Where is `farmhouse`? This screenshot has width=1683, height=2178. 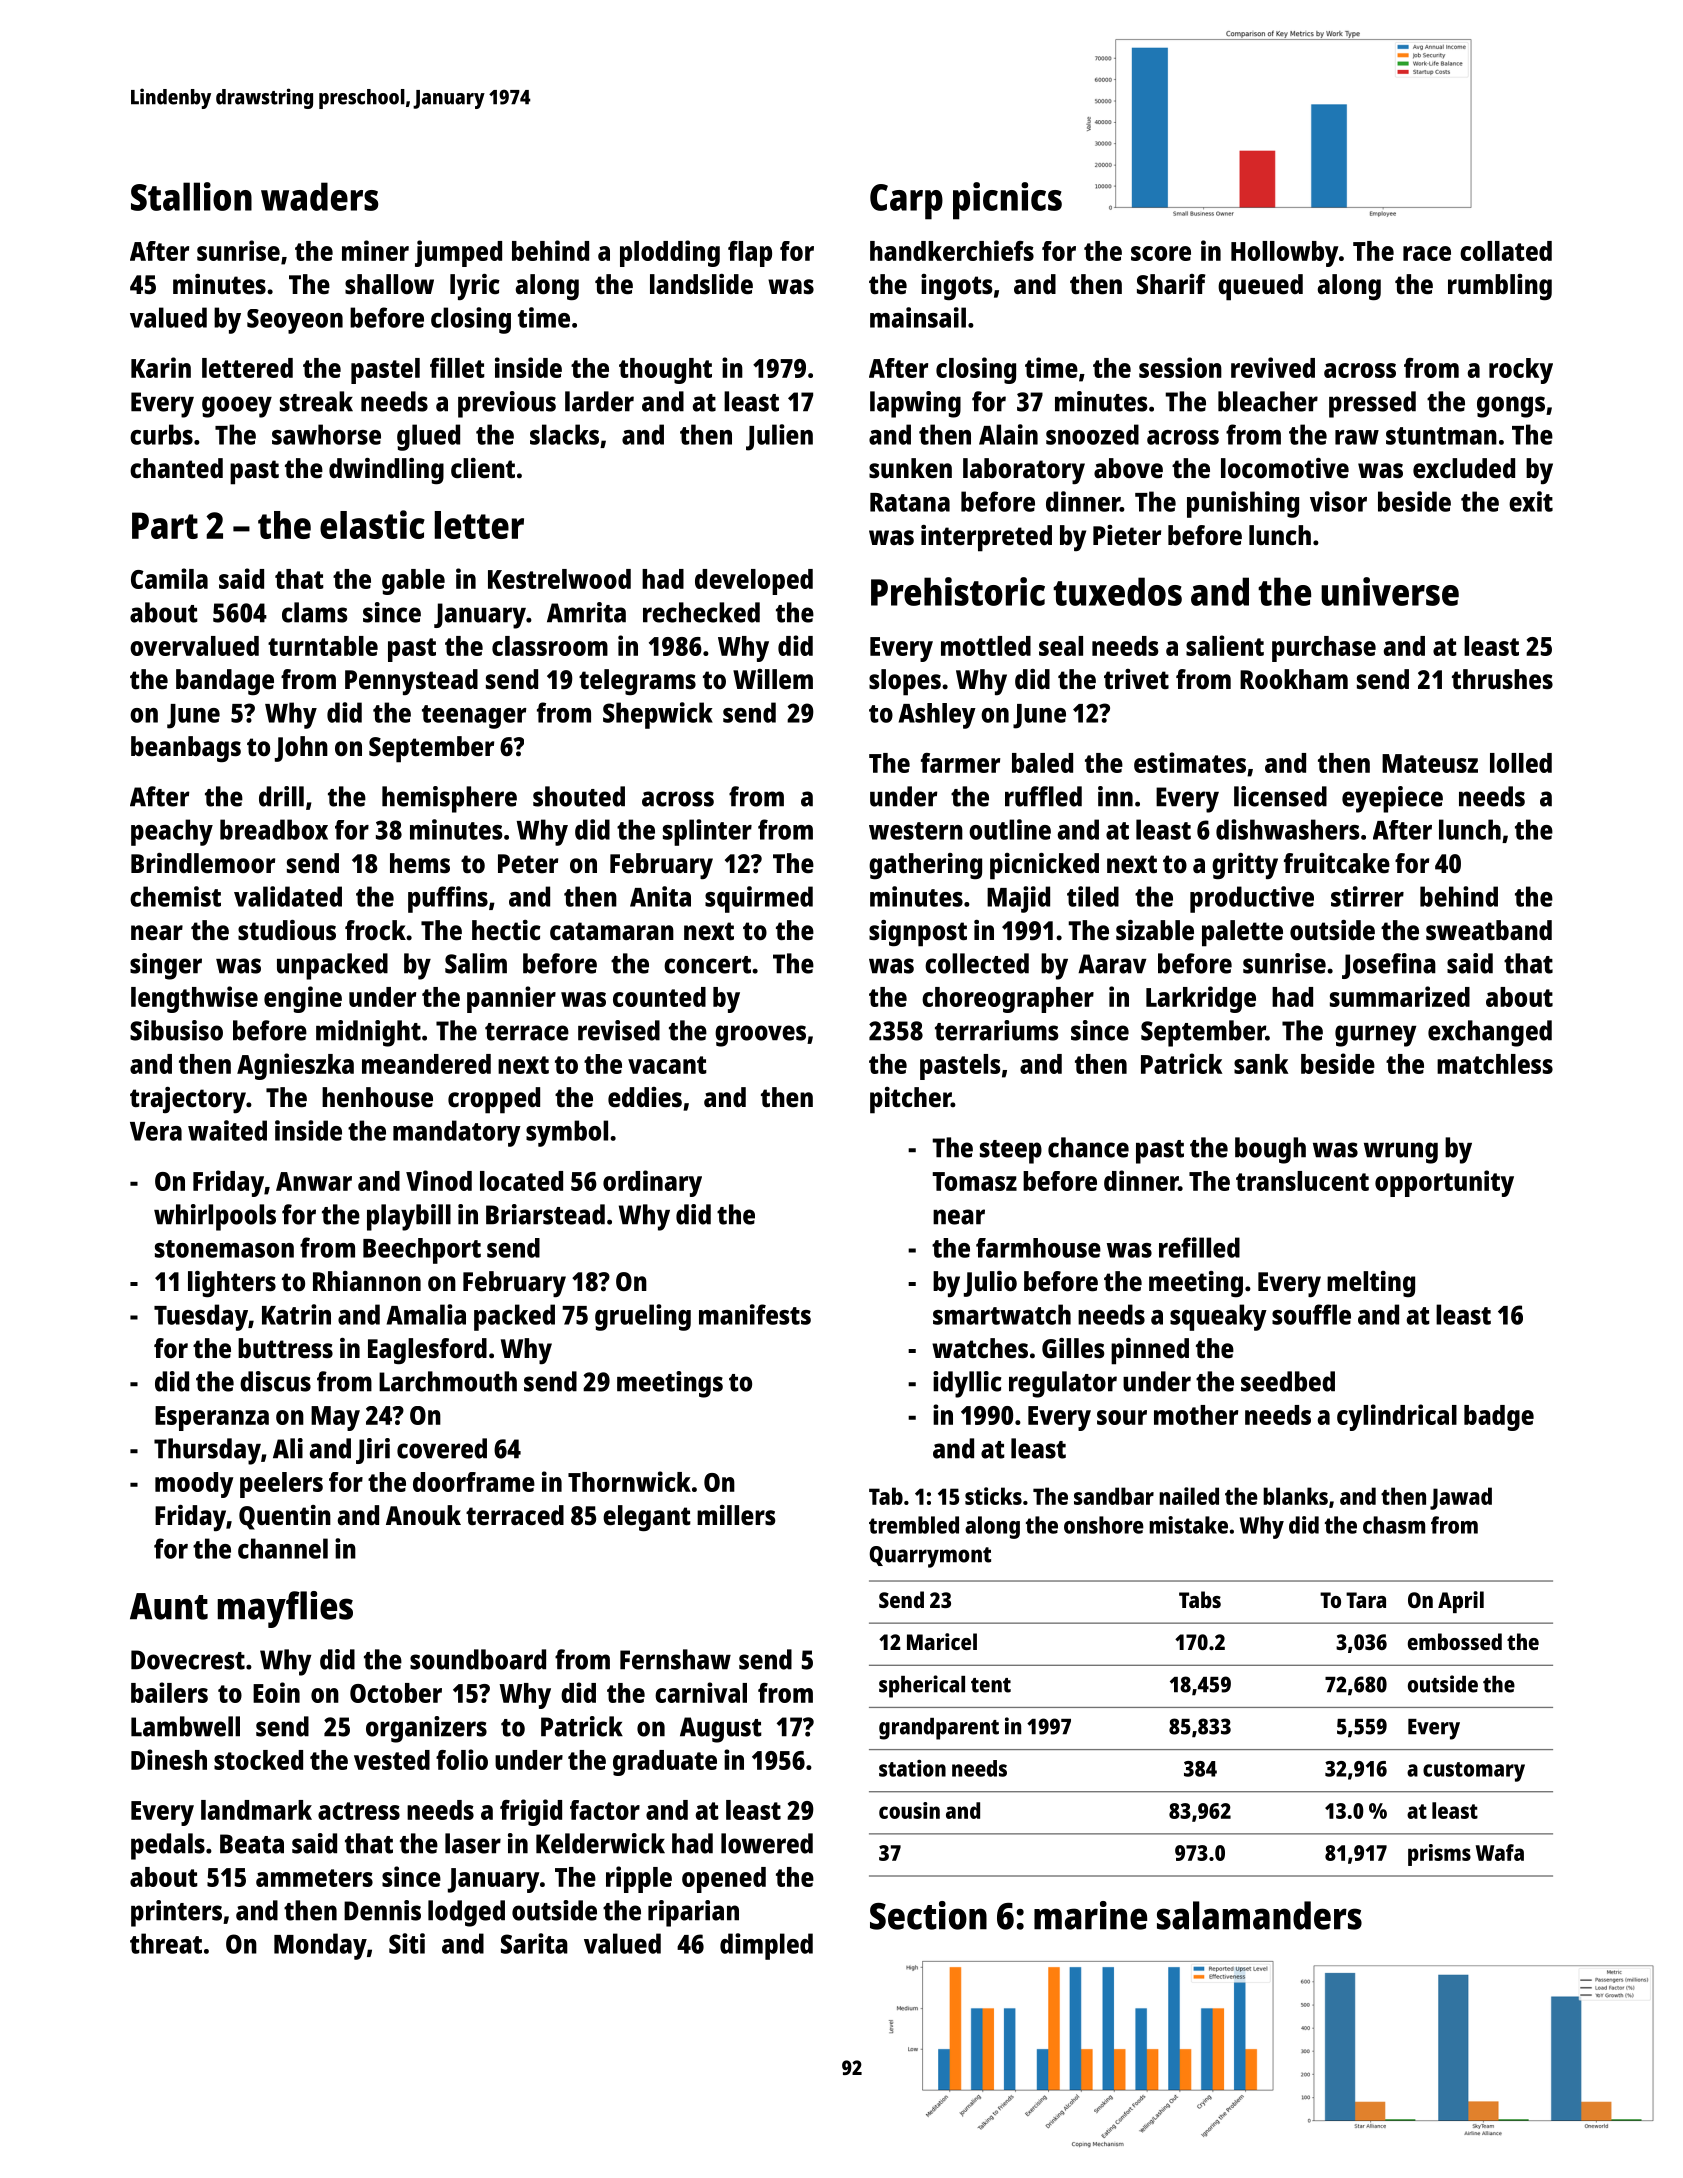 farmhouse is located at coordinates (1038, 1248).
